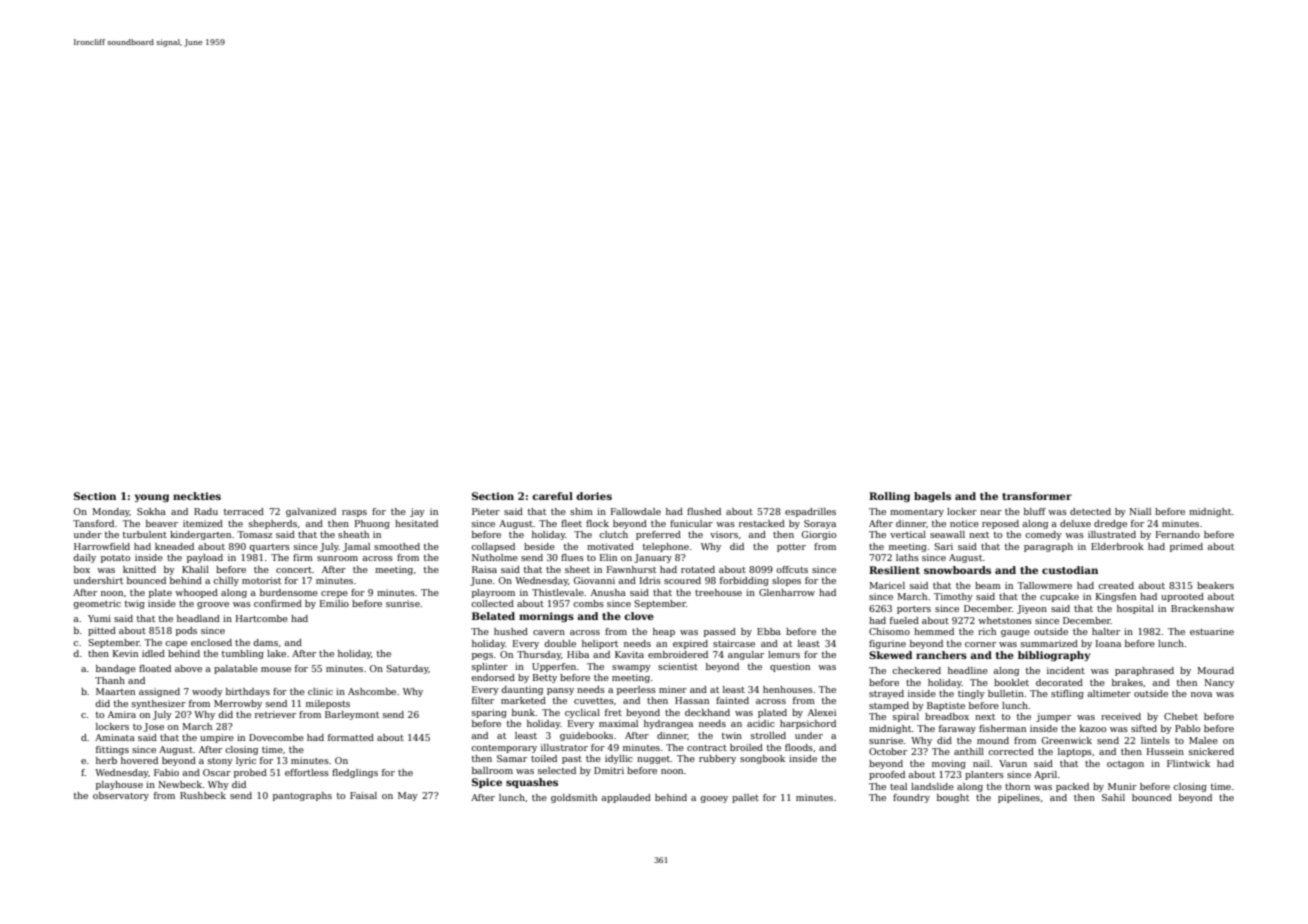 The width and height of the screenshot is (1308, 924). I want to click on Kevin, so click(125, 653).
